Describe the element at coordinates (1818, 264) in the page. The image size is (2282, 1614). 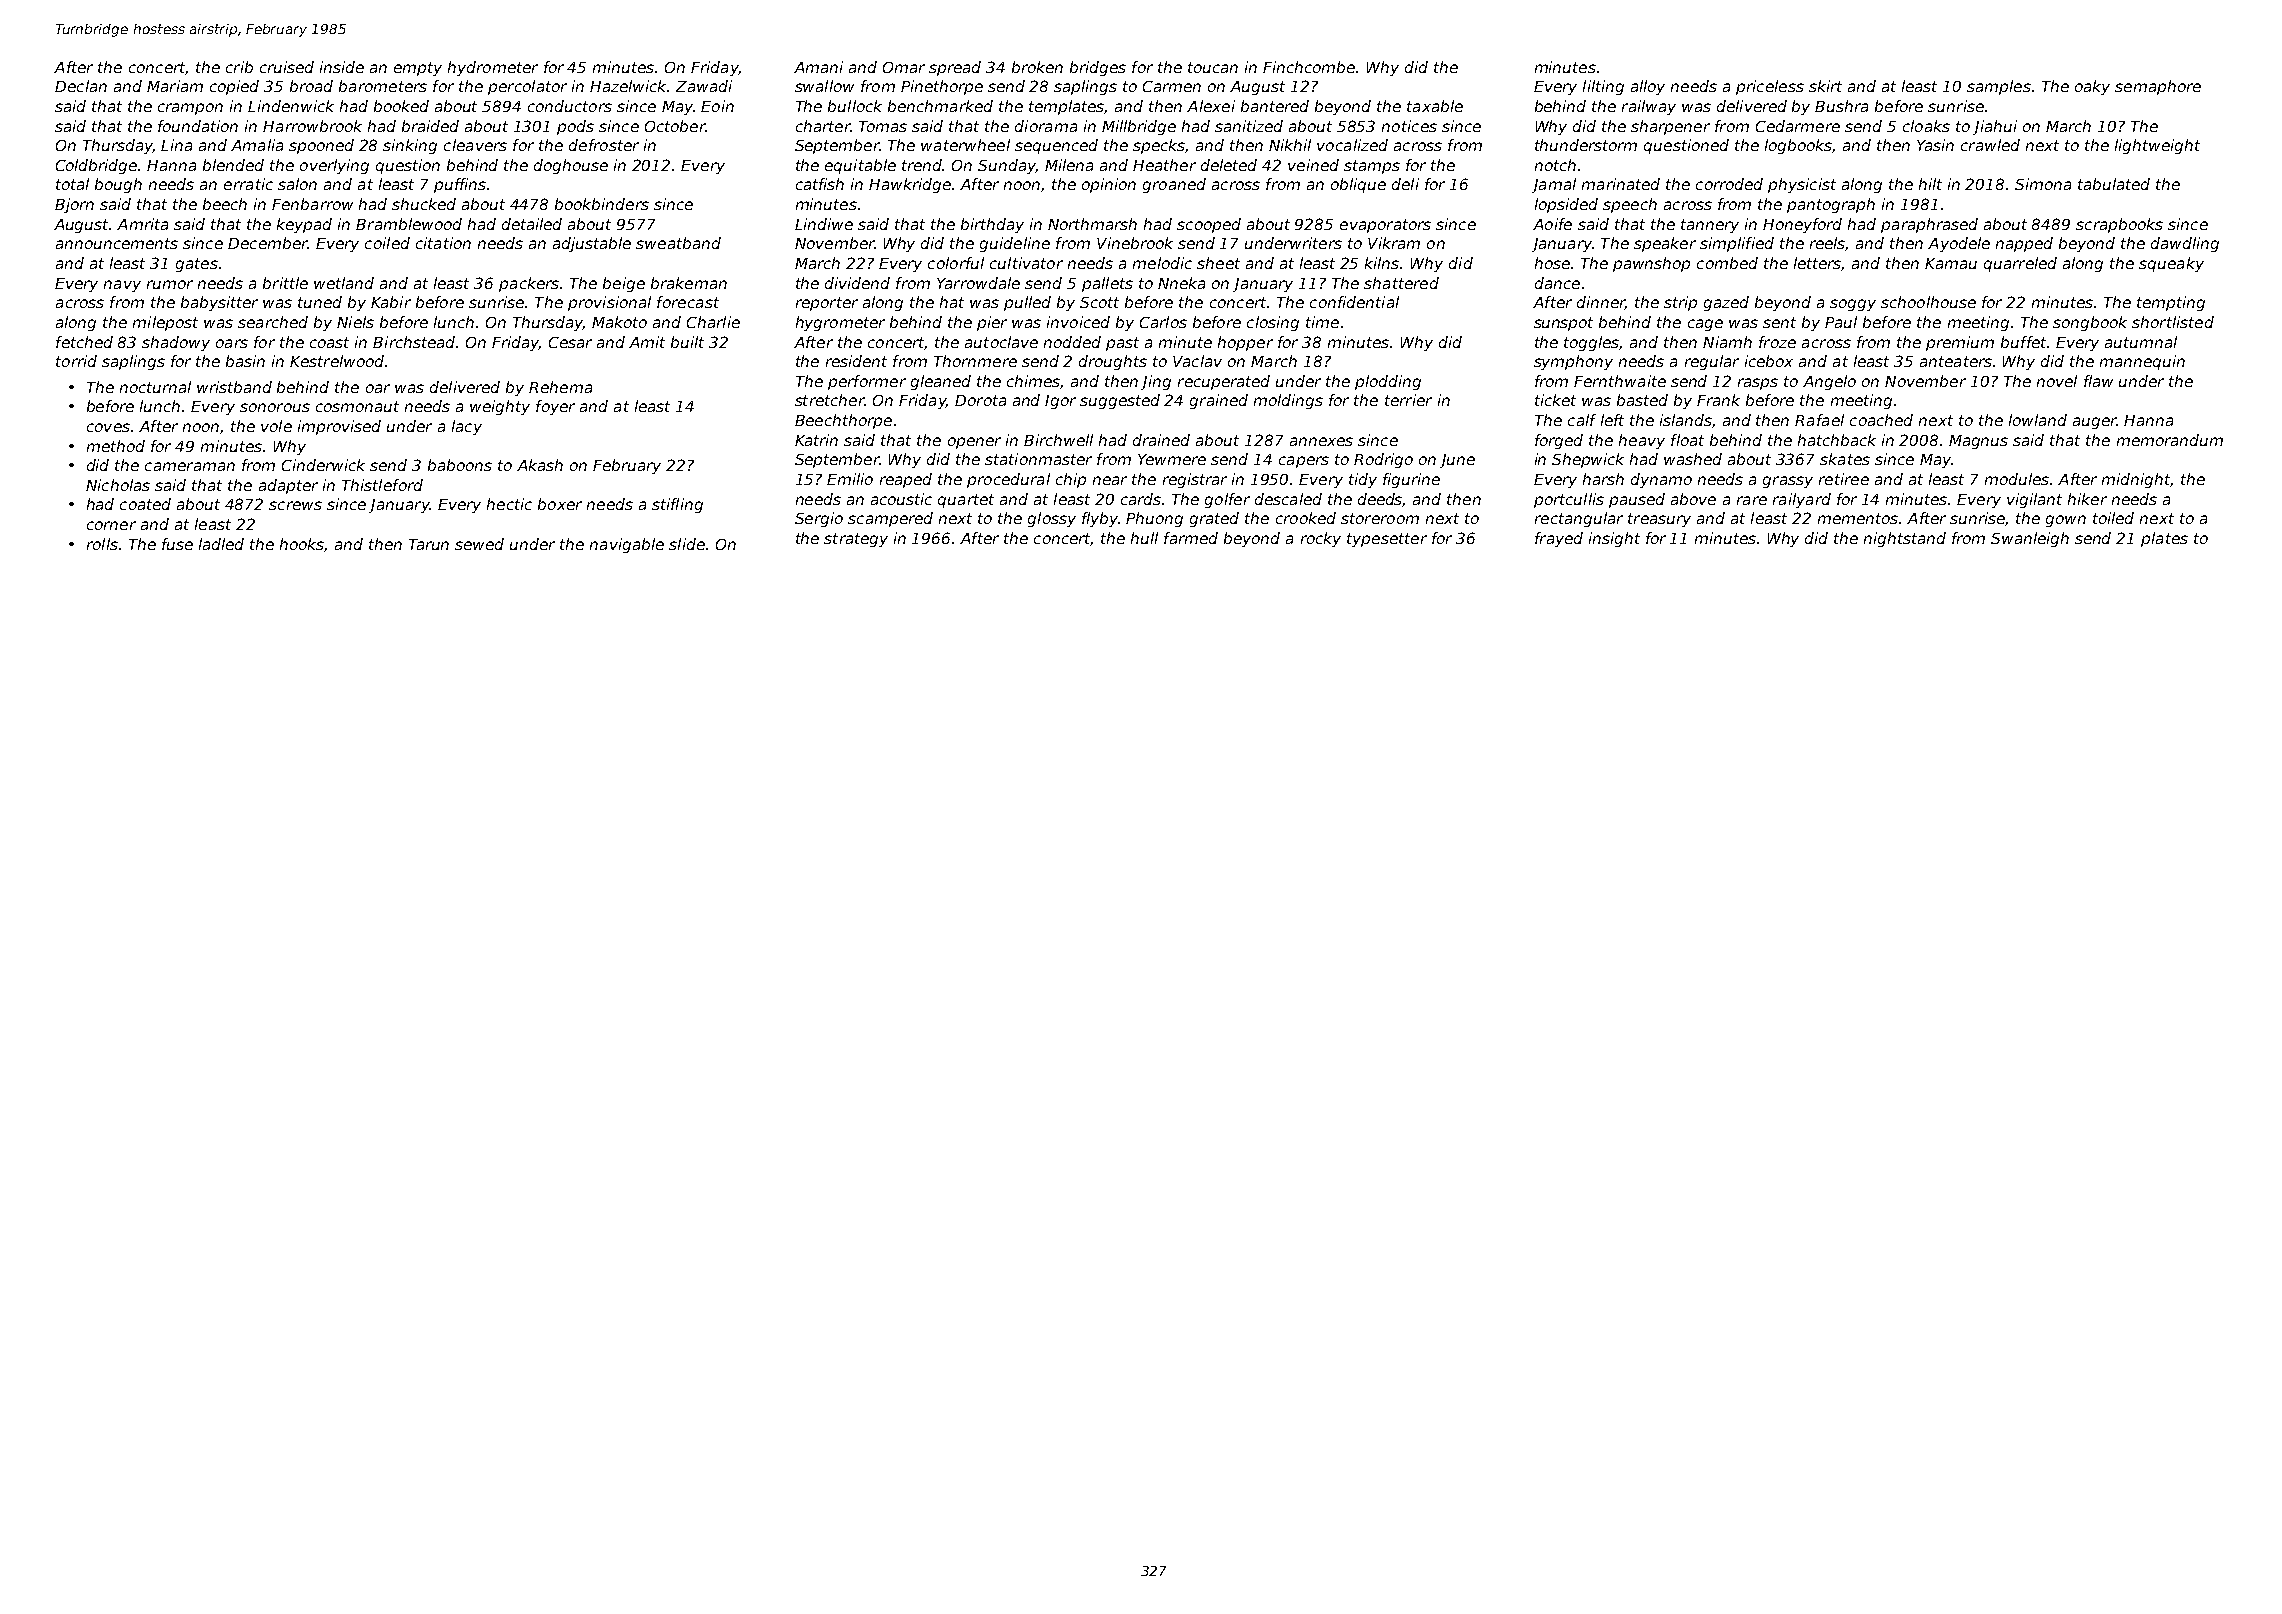
I see `letters` at that location.
